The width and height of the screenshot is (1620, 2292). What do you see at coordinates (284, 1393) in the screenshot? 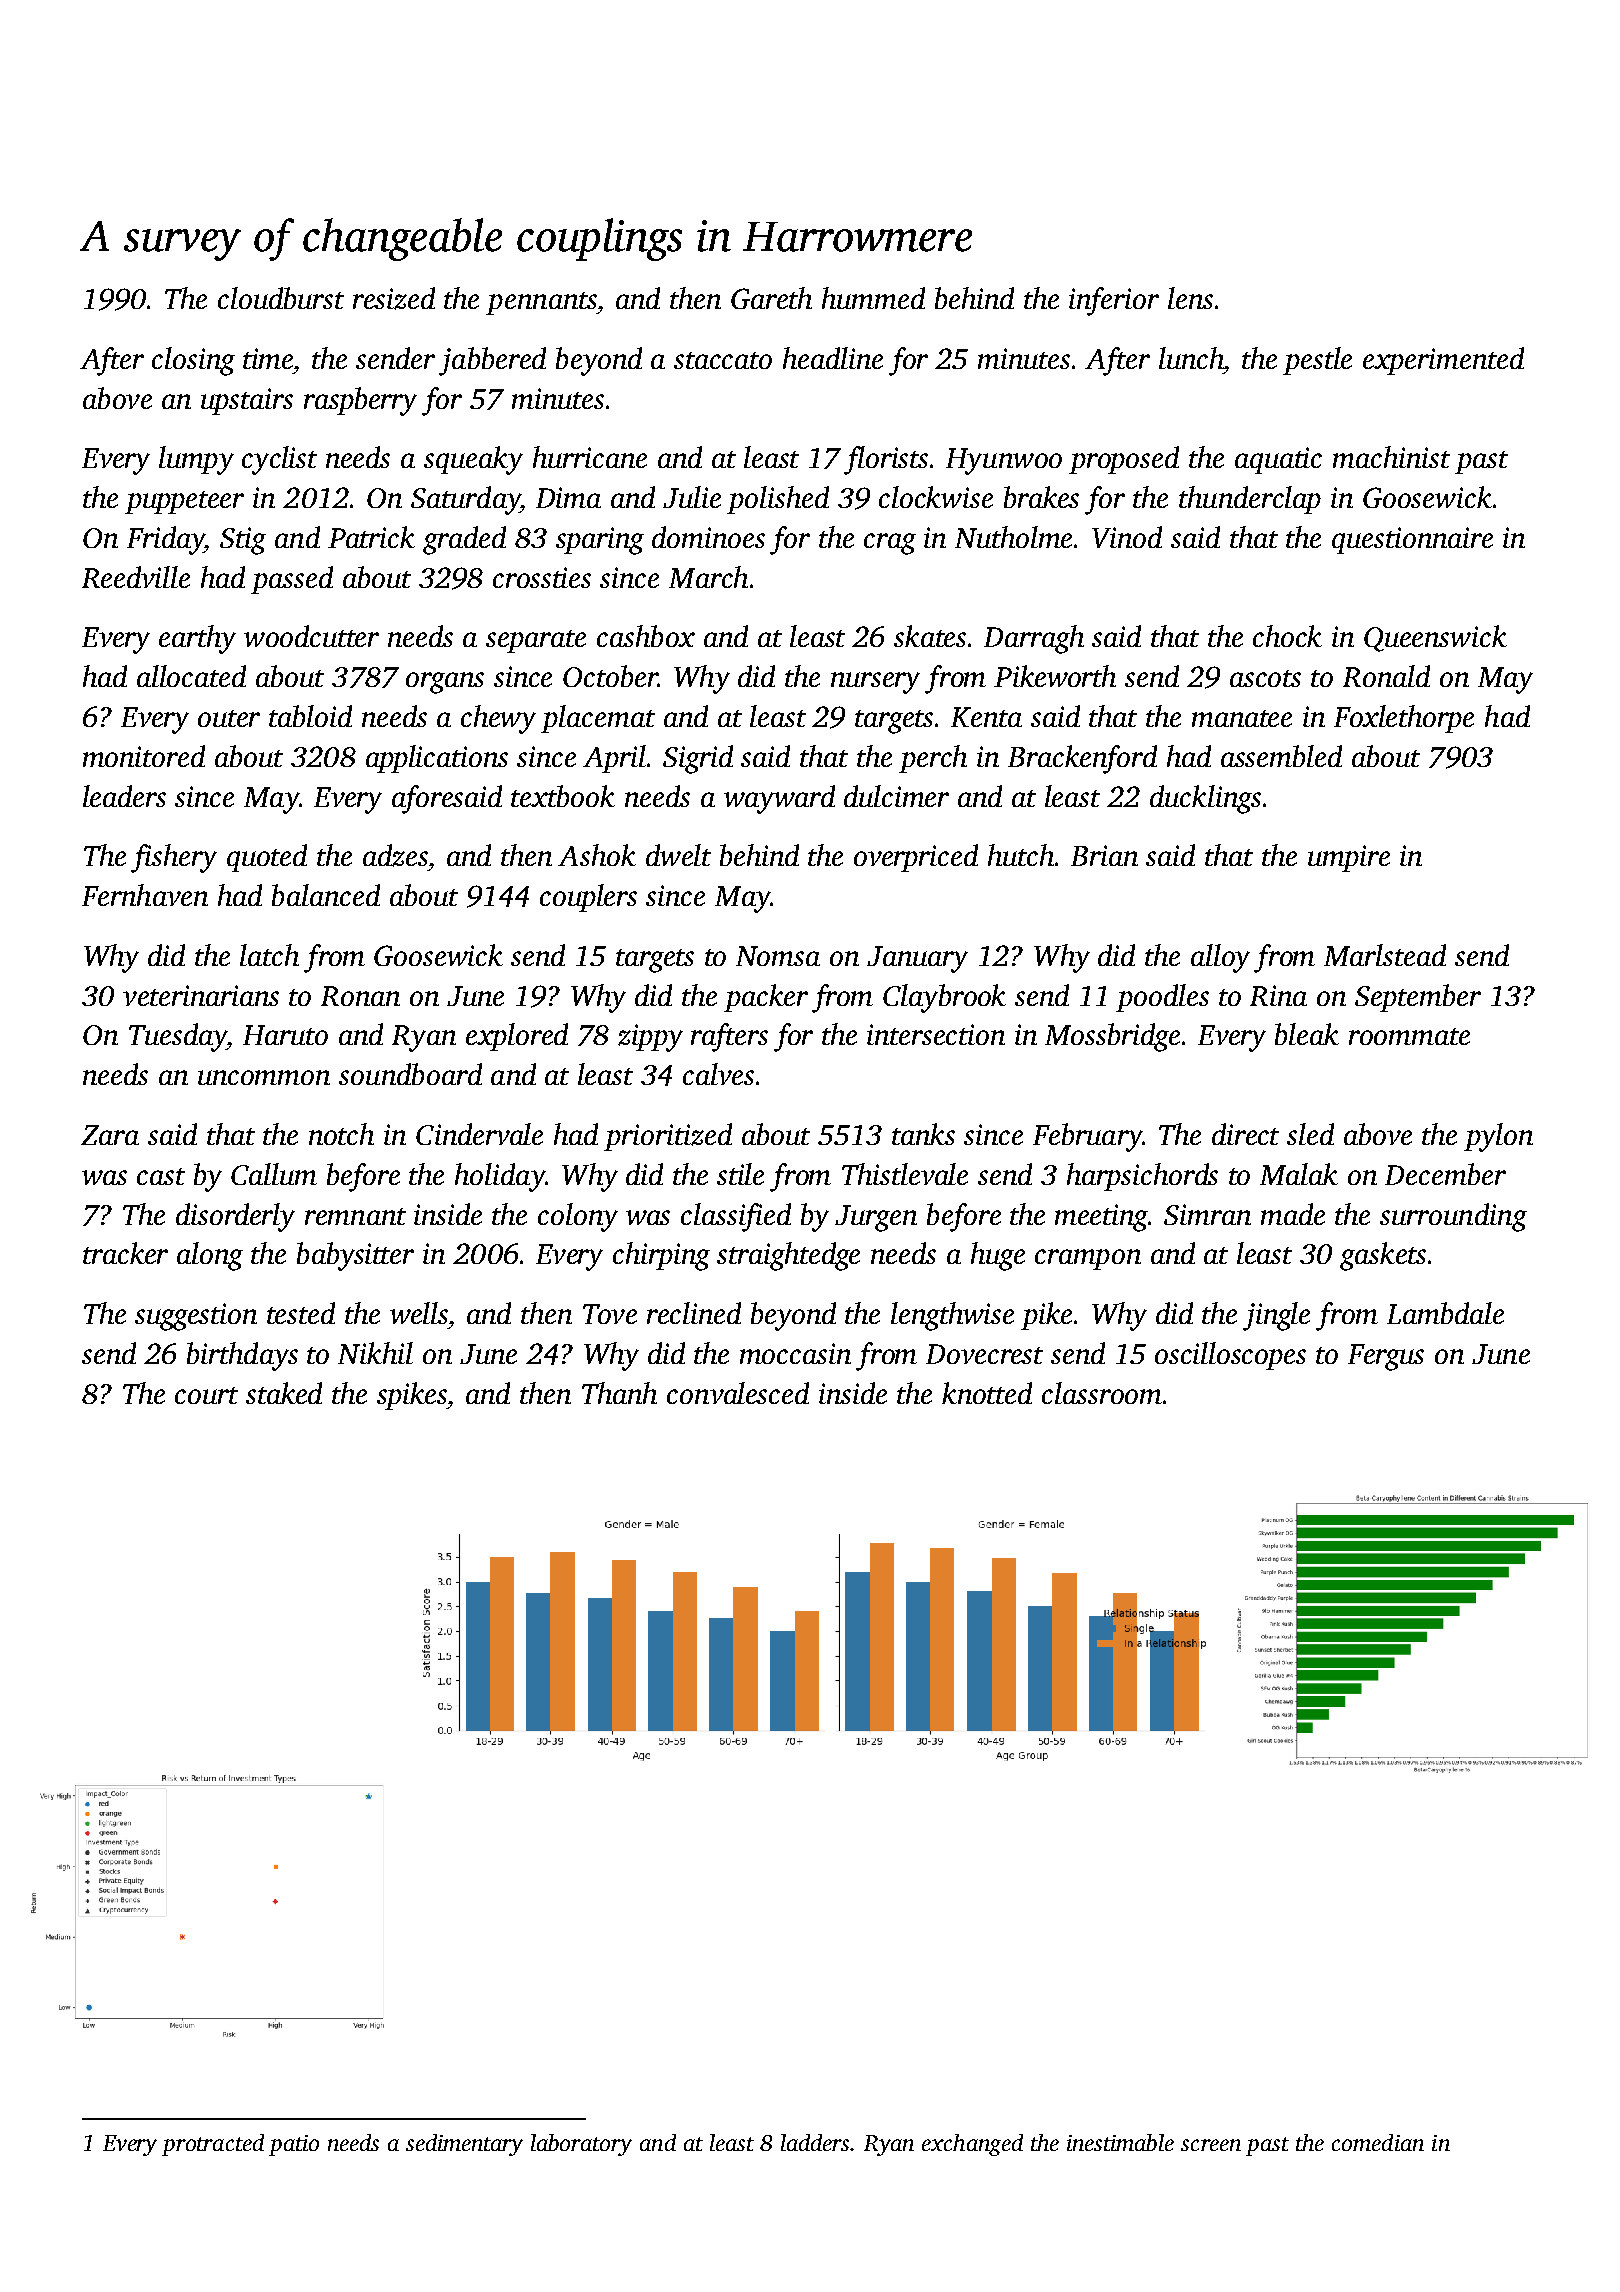
I see `staked` at bounding box center [284, 1393].
